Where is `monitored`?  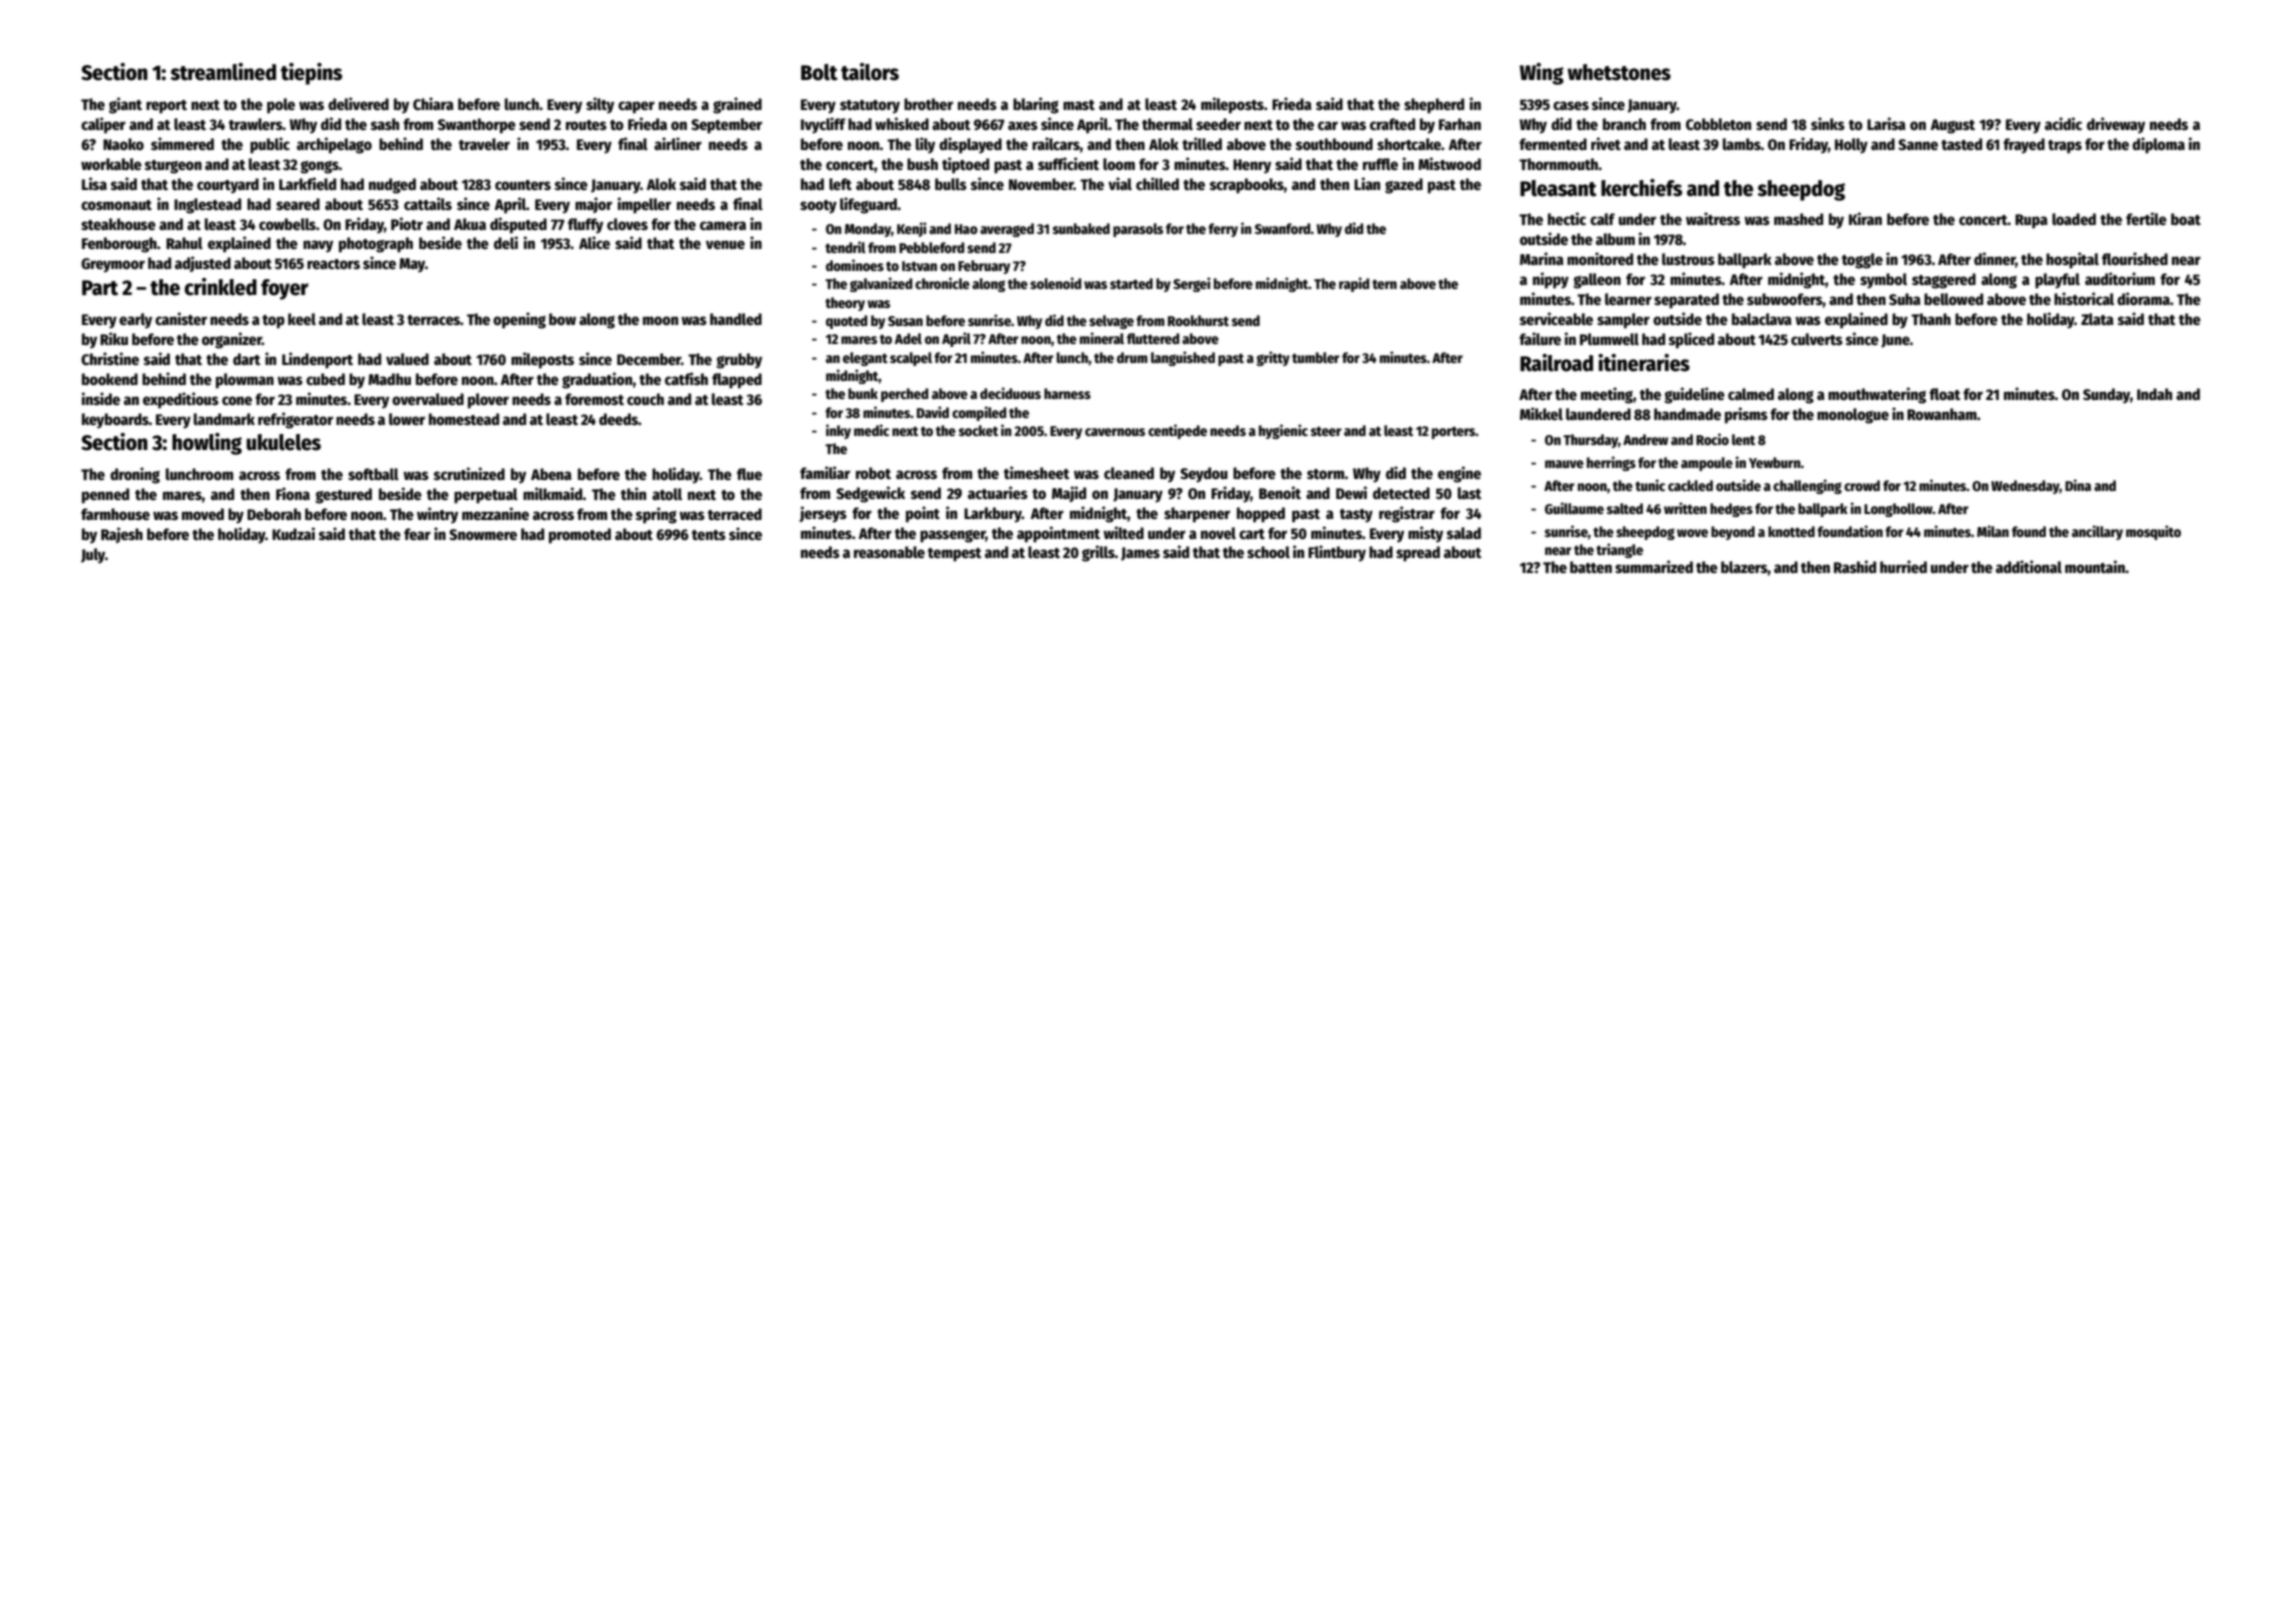
monitored is located at coordinates (1600, 258).
